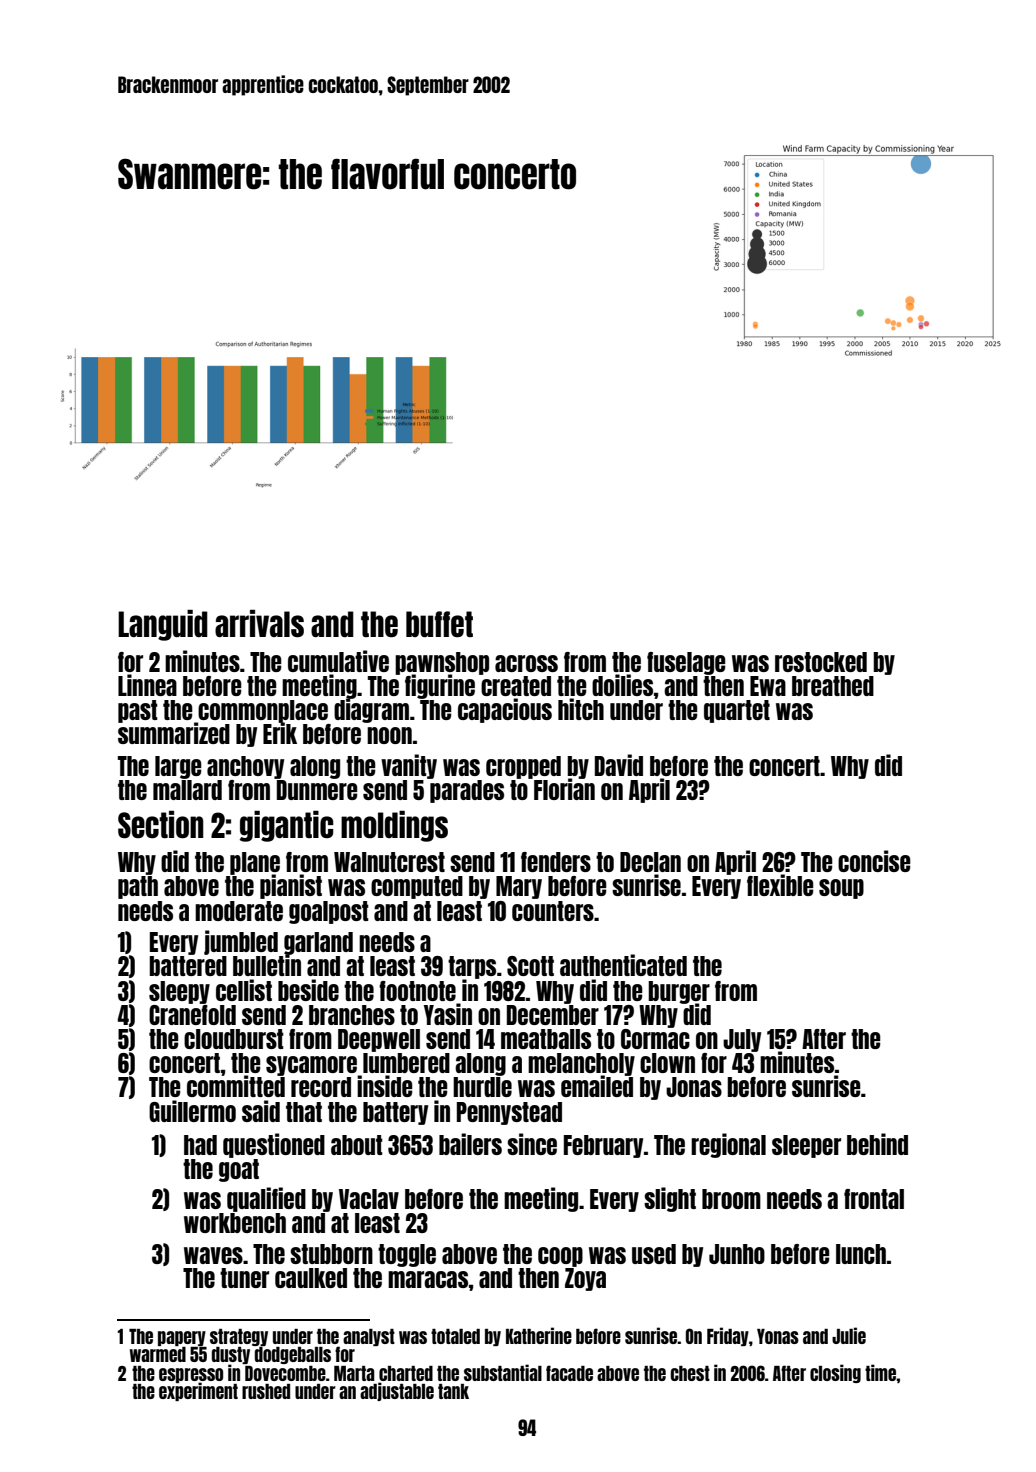  Describe the element at coordinates (192, 1111) in the screenshot. I see `Guillermo` at that location.
